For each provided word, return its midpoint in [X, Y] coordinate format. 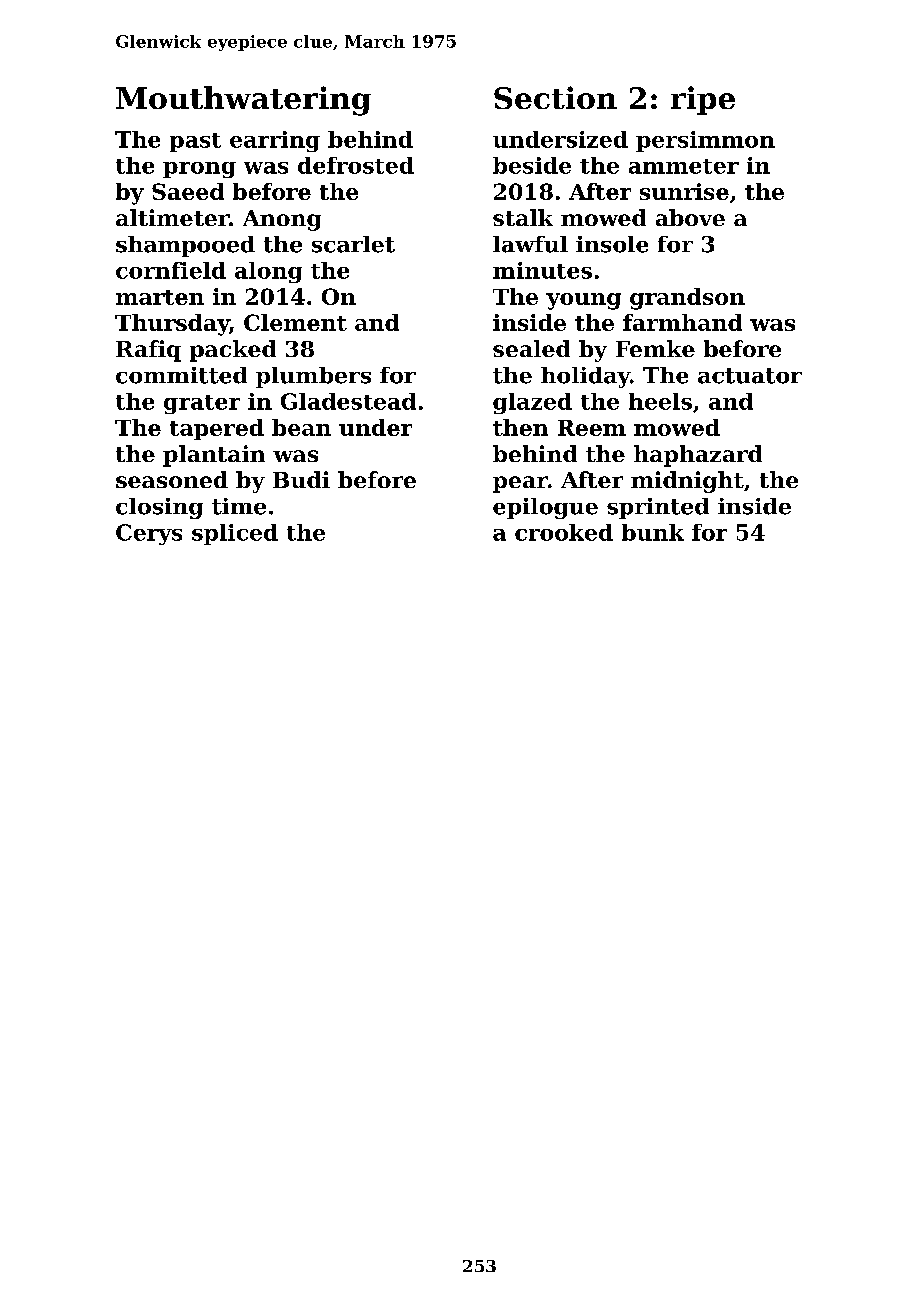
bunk [653, 532]
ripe [703, 100]
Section [555, 97]
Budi [301, 479]
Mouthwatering [243, 101]
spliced [235, 534]
